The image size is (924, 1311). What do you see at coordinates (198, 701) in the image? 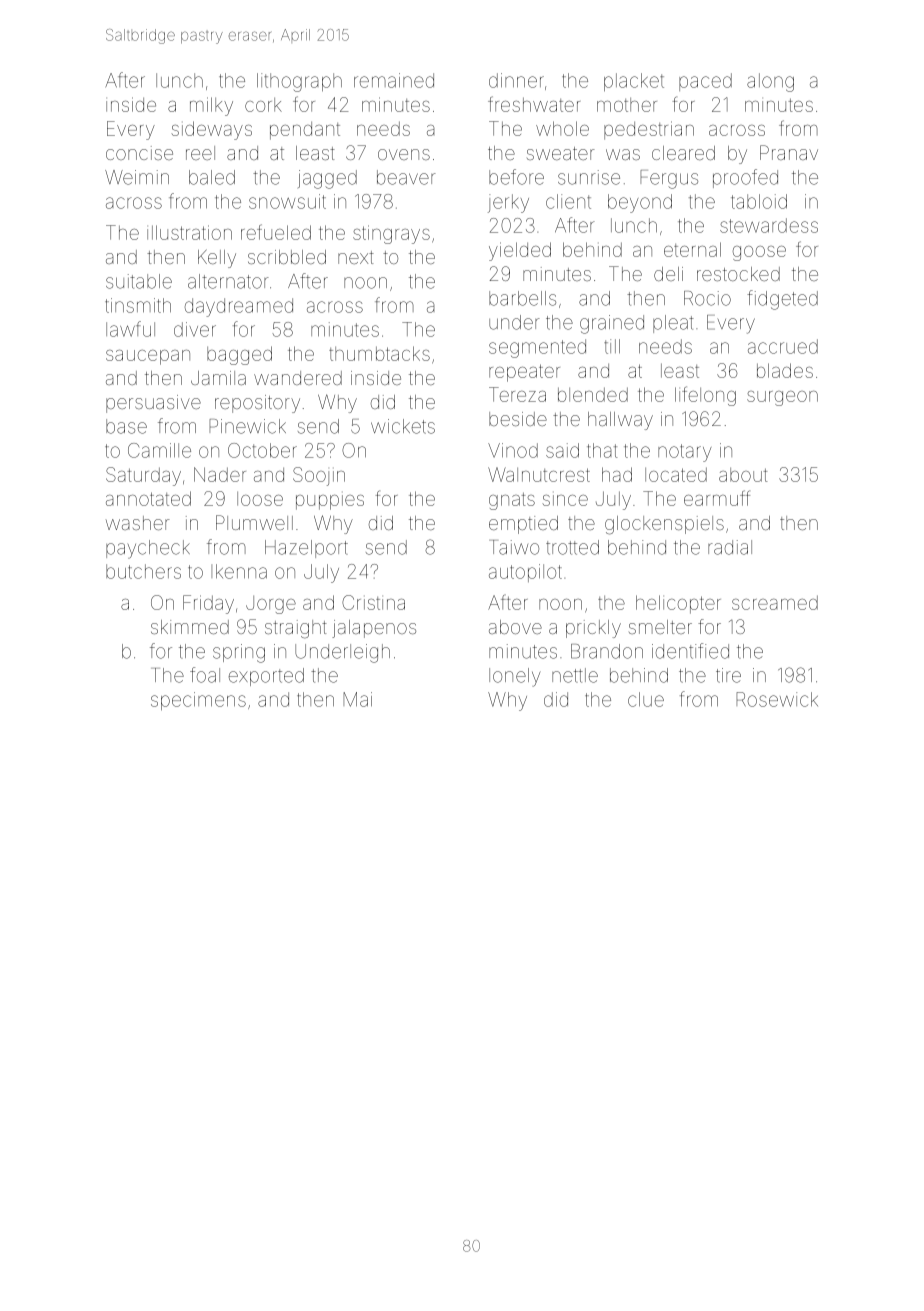
I see `specimens` at bounding box center [198, 701].
